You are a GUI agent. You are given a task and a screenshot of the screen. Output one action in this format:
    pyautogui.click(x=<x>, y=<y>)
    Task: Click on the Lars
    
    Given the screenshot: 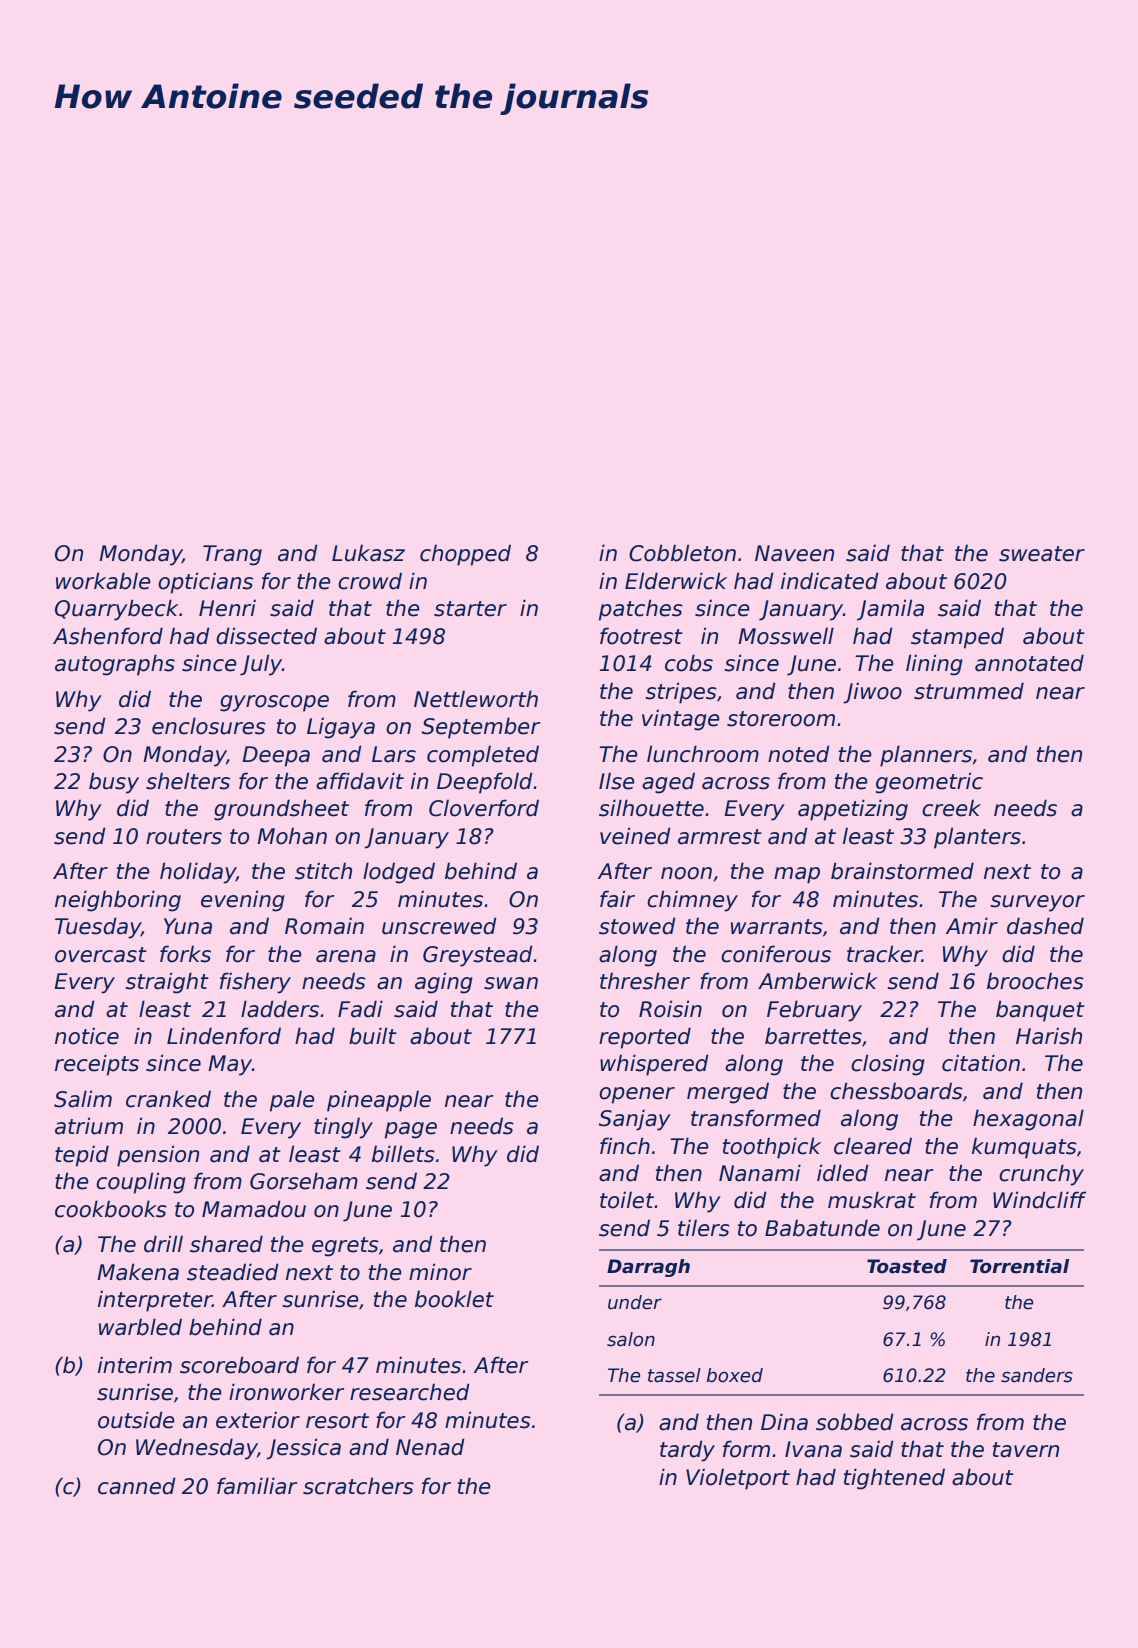 What is the action you would take?
    pyautogui.click(x=394, y=754)
